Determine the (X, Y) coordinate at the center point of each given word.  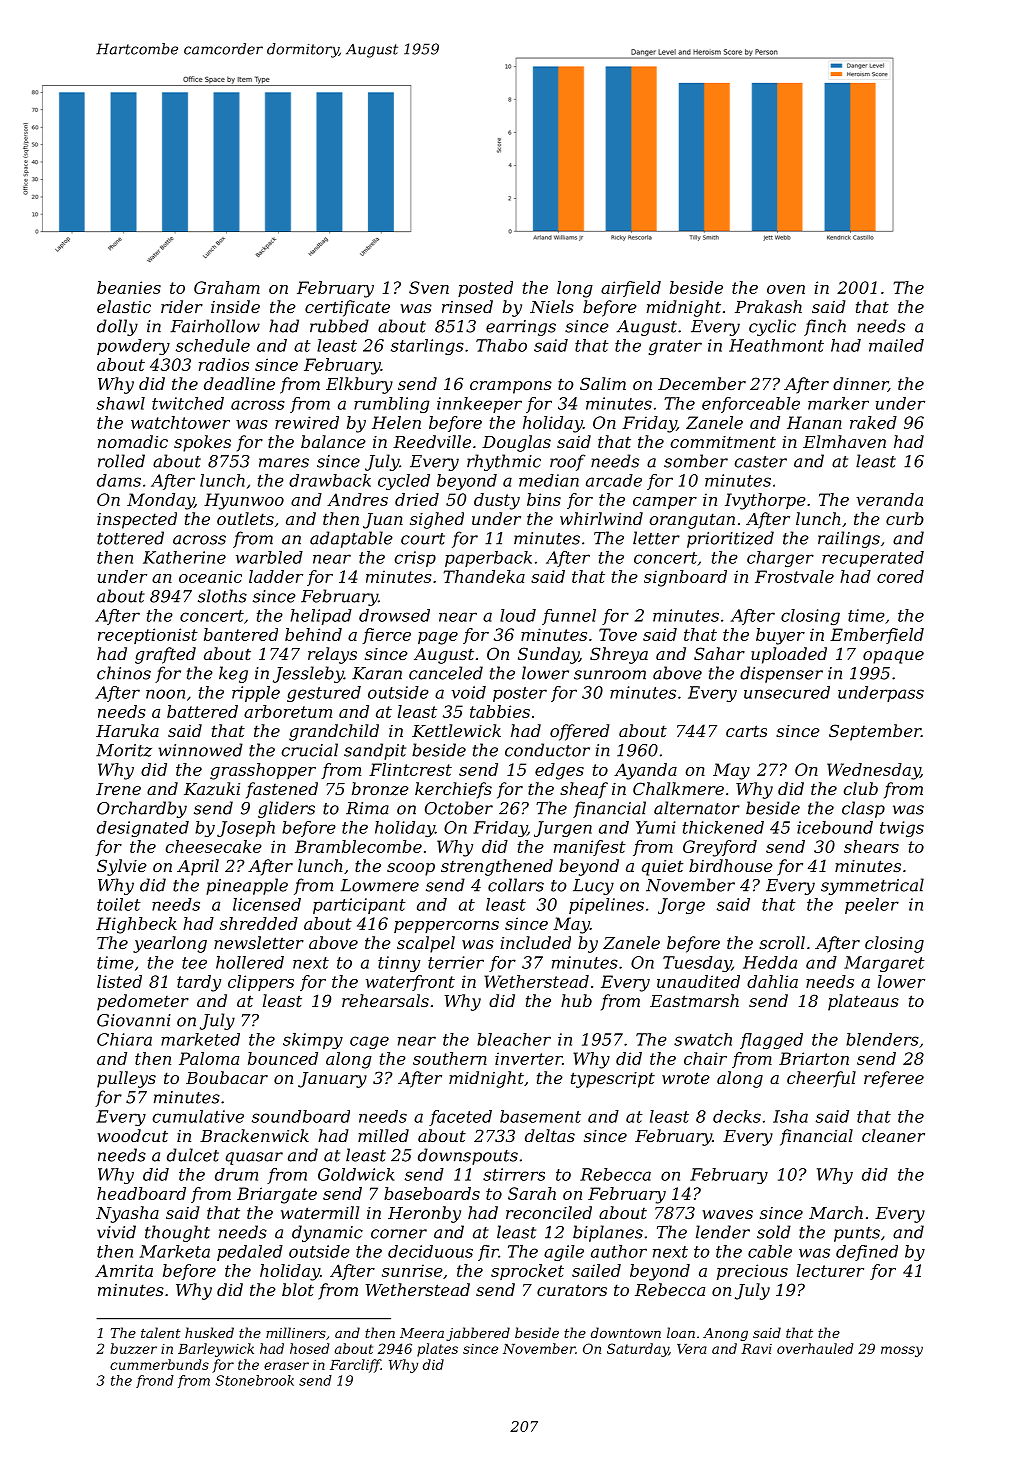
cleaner (893, 1135)
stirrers (514, 1174)
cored (900, 576)
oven (786, 289)
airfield (631, 289)
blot (298, 1289)
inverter (528, 1058)
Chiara (124, 1039)
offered (580, 732)
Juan (383, 521)
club (860, 788)
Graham (227, 287)
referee (894, 1079)
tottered (130, 538)
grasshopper (263, 771)
